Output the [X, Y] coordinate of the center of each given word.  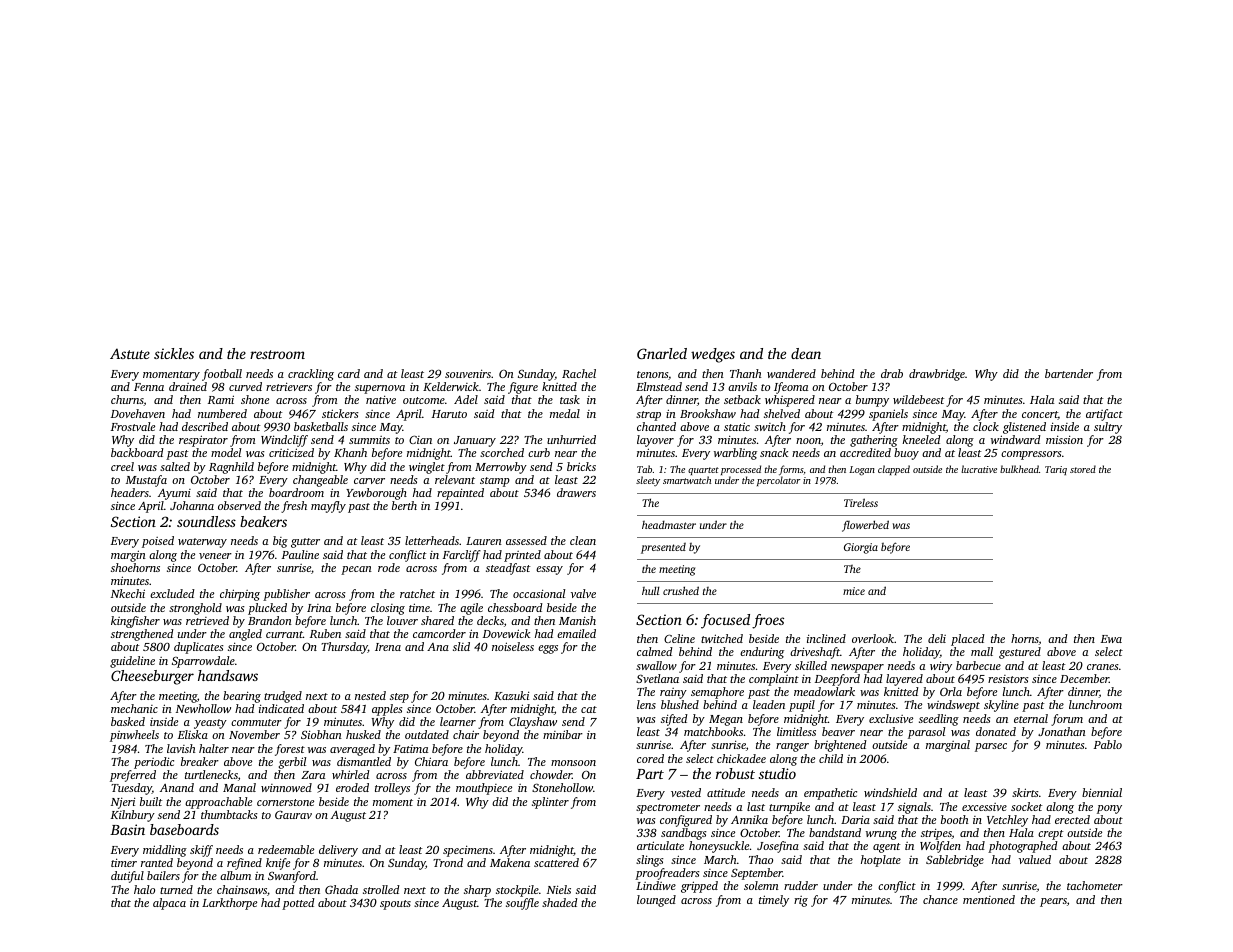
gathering [874, 441]
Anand [177, 787]
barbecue [978, 665]
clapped [894, 470]
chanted [656, 426]
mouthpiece [484, 789]
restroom [277, 354]
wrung [881, 835]
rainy [673, 693]
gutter [305, 543]
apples [387, 710]
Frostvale [133, 426]
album [235, 875]
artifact [1104, 415]
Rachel [579, 373]
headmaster [669, 525]
